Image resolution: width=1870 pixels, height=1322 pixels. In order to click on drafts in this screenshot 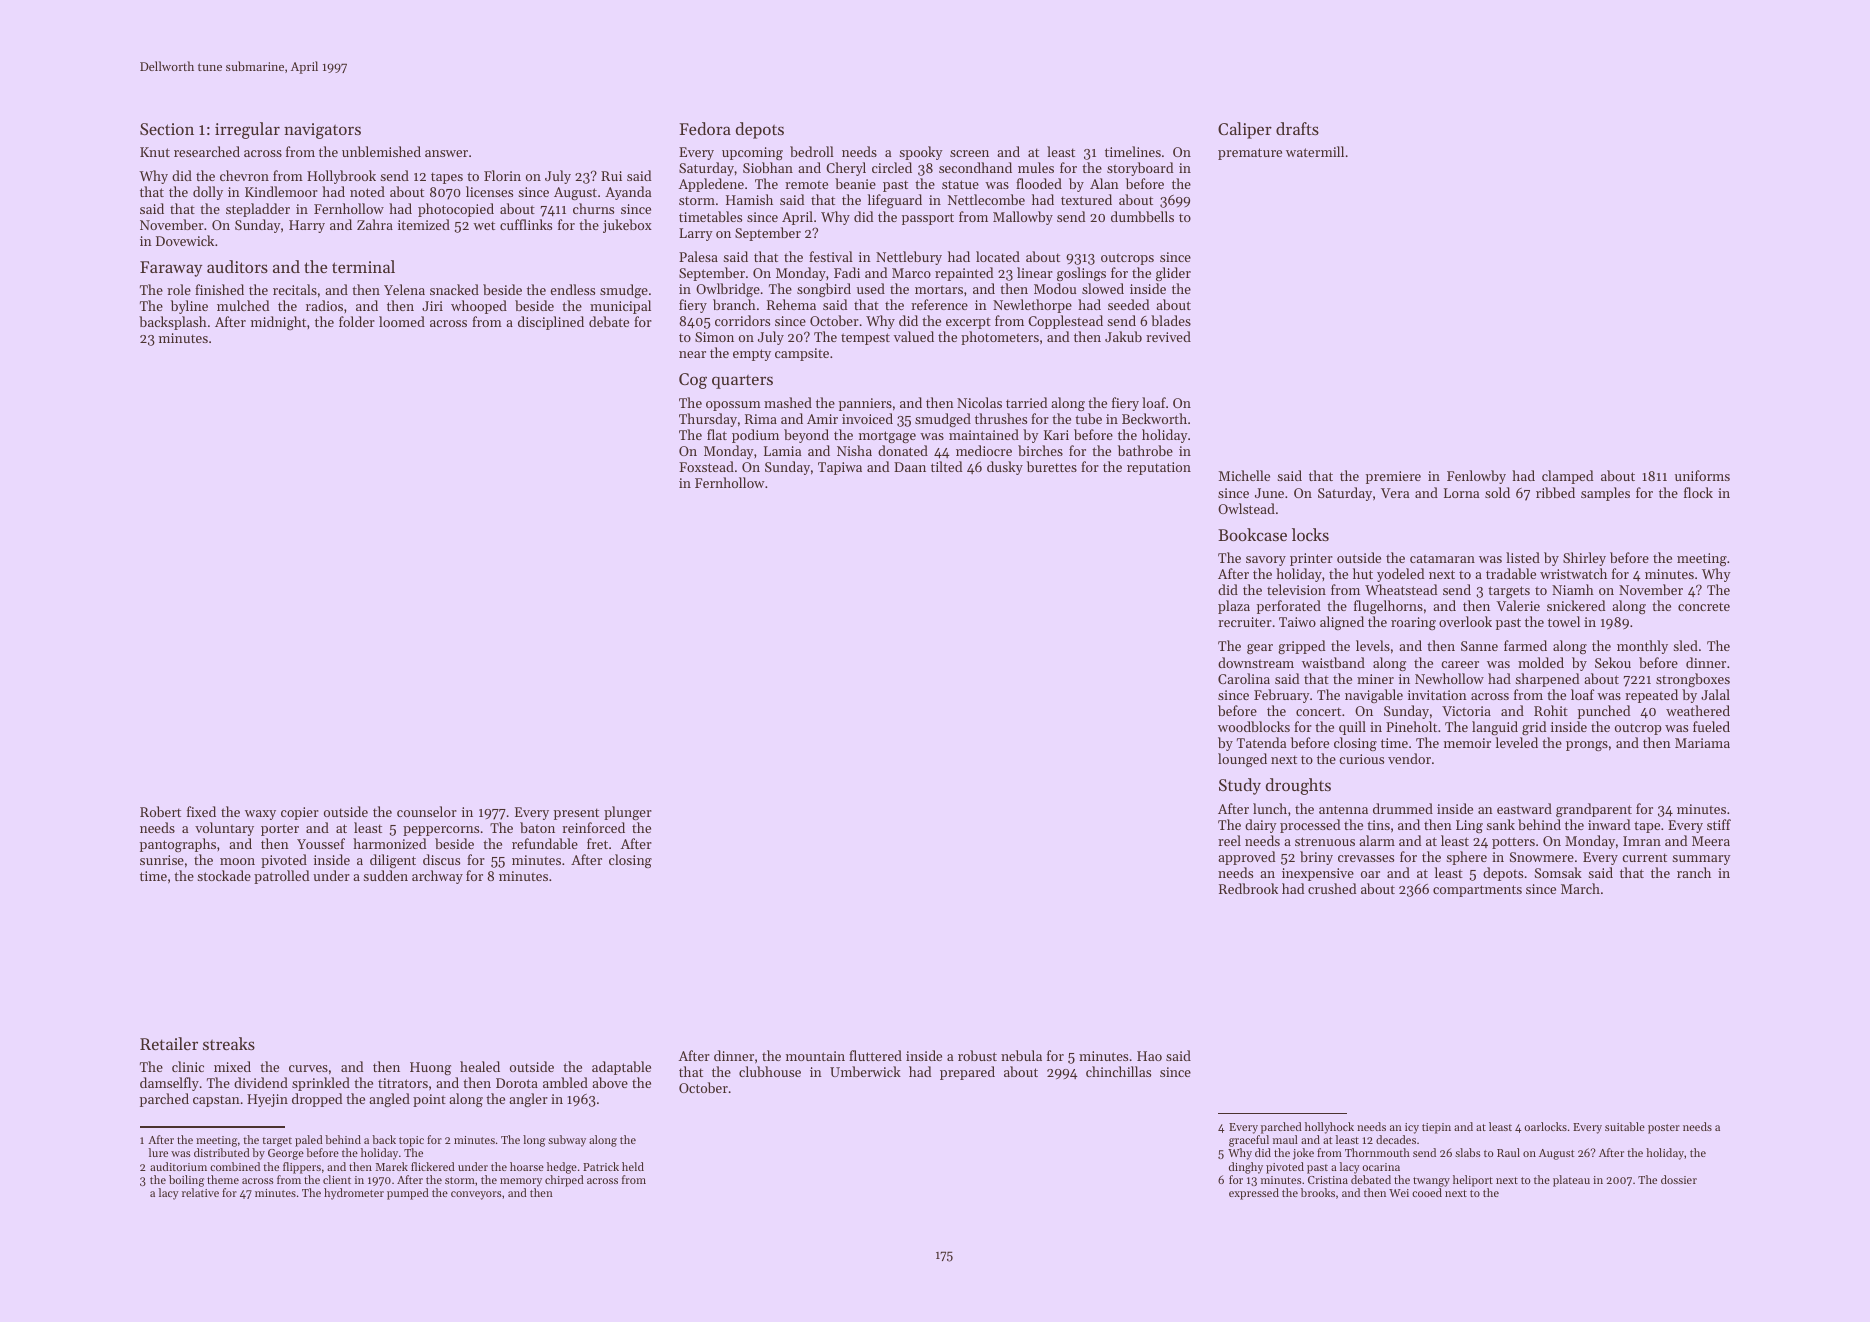, I will do `click(1297, 128)`.
